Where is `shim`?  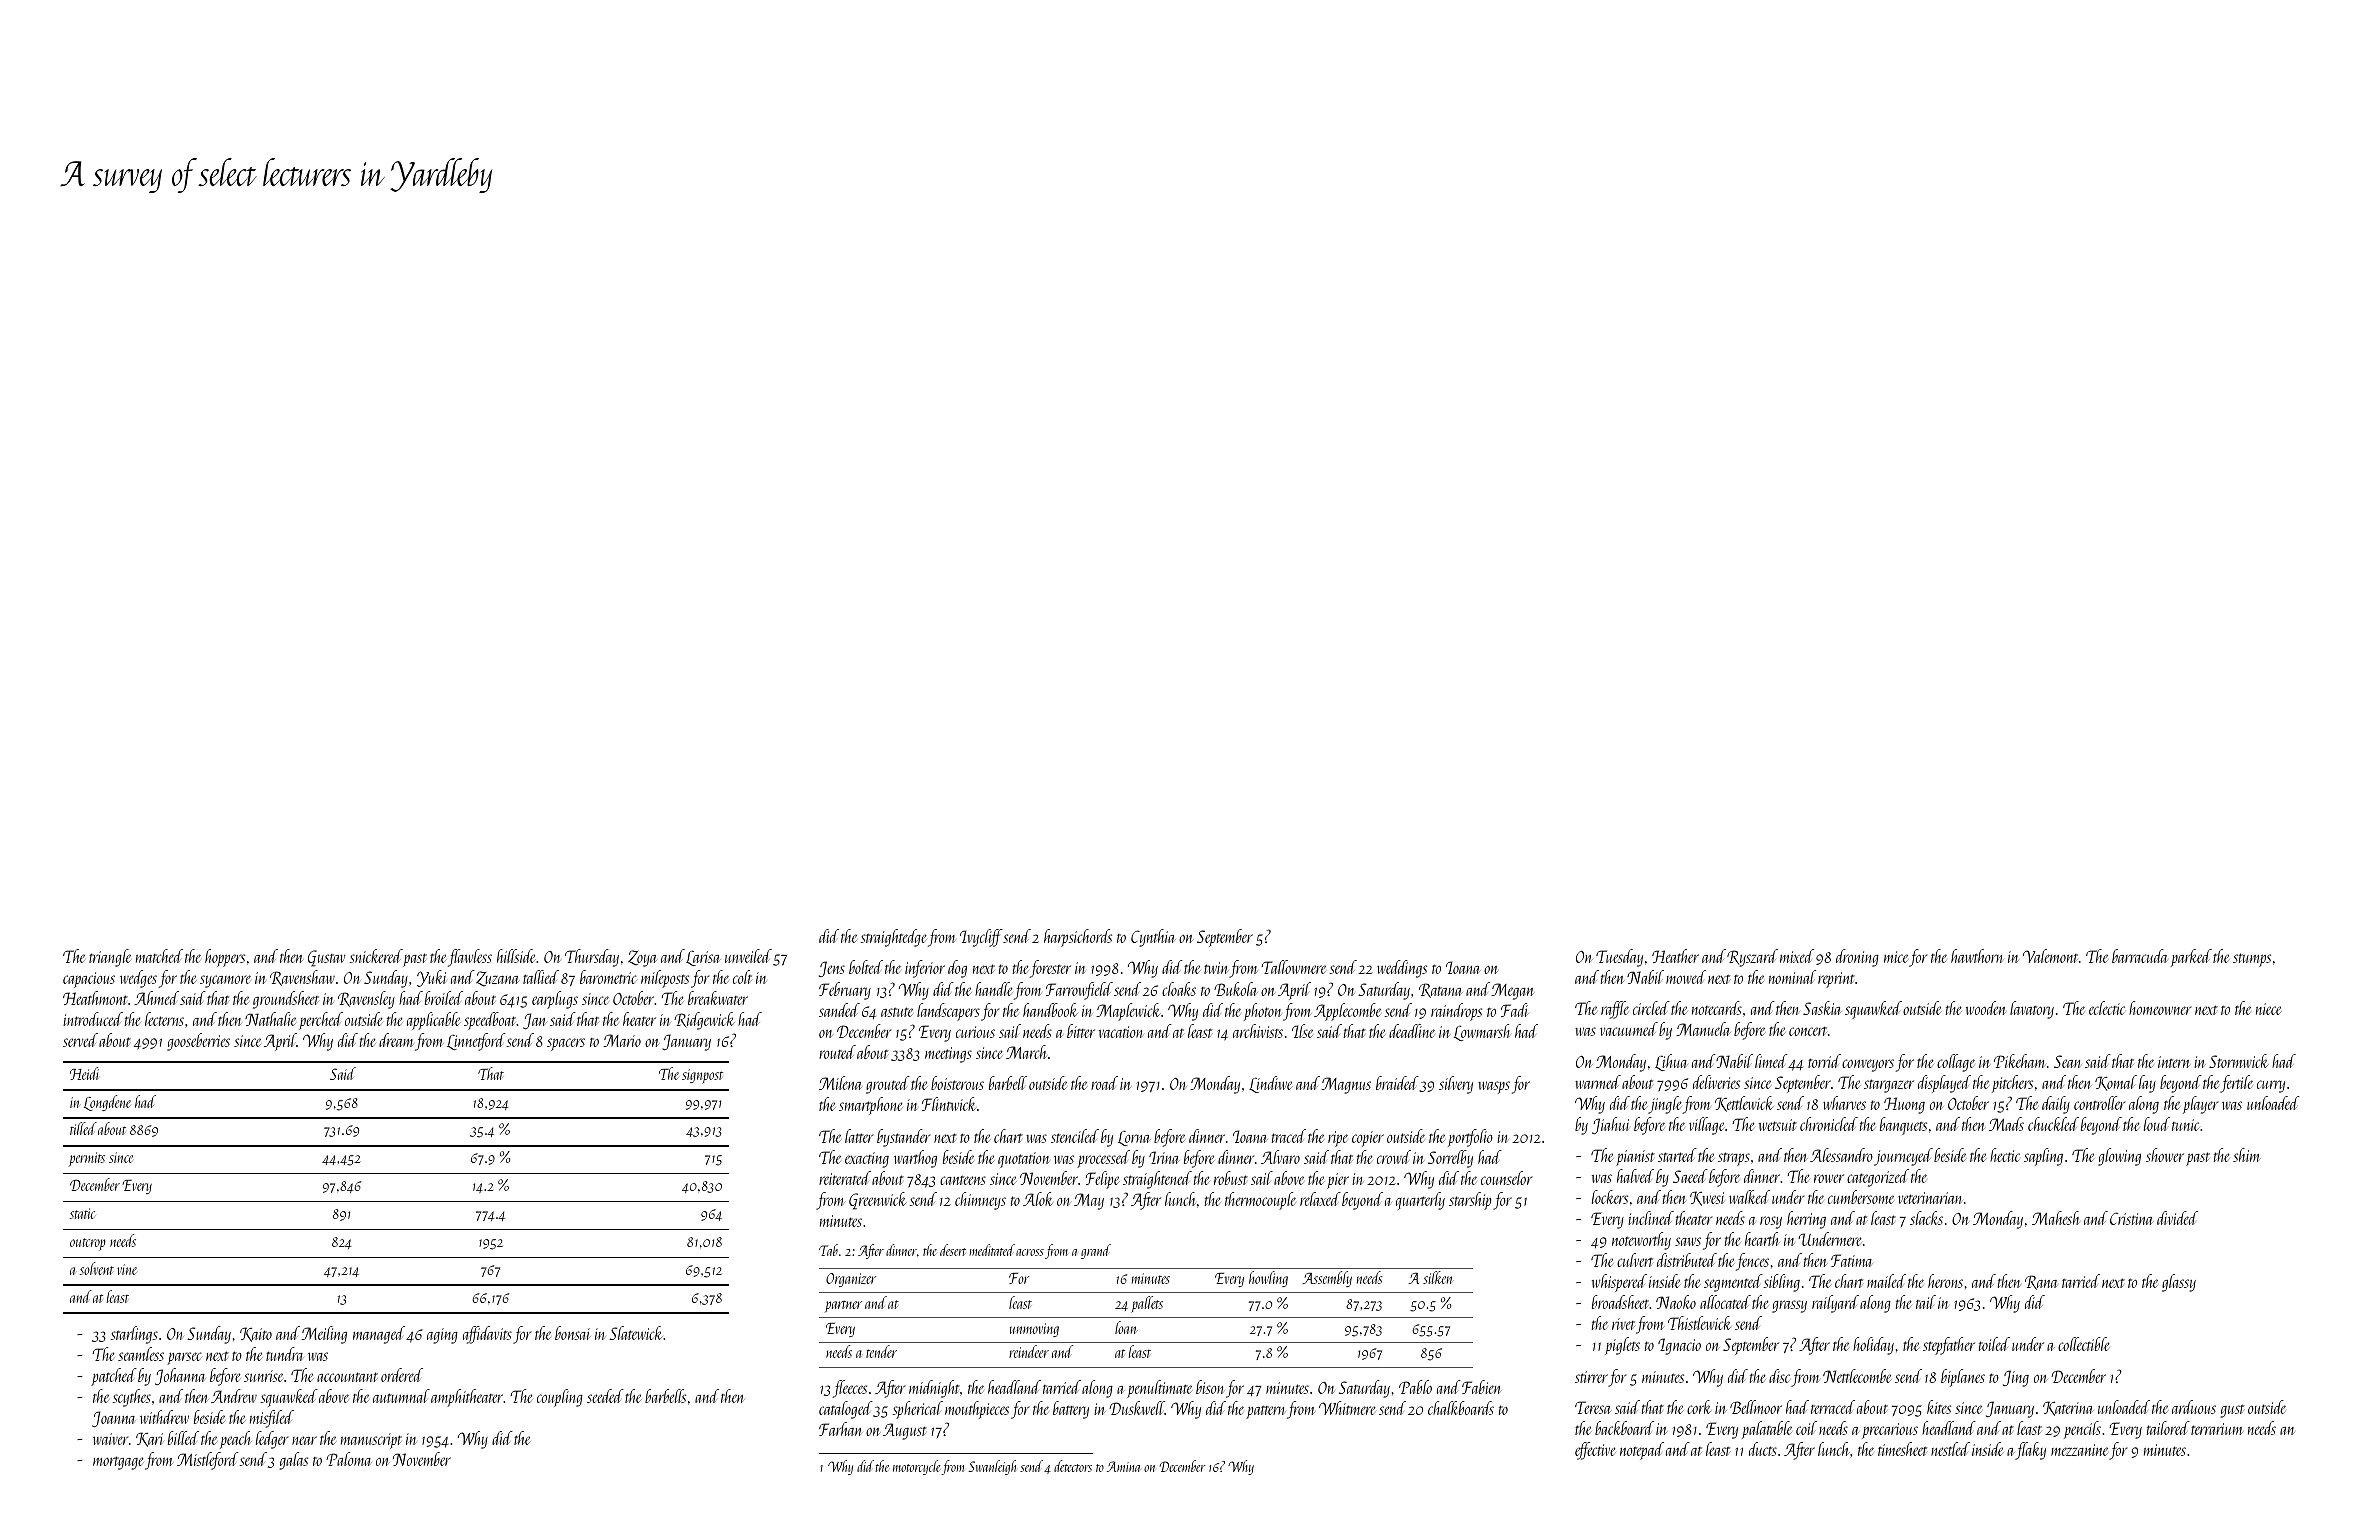
shim is located at coordinates (2247, 1155).
